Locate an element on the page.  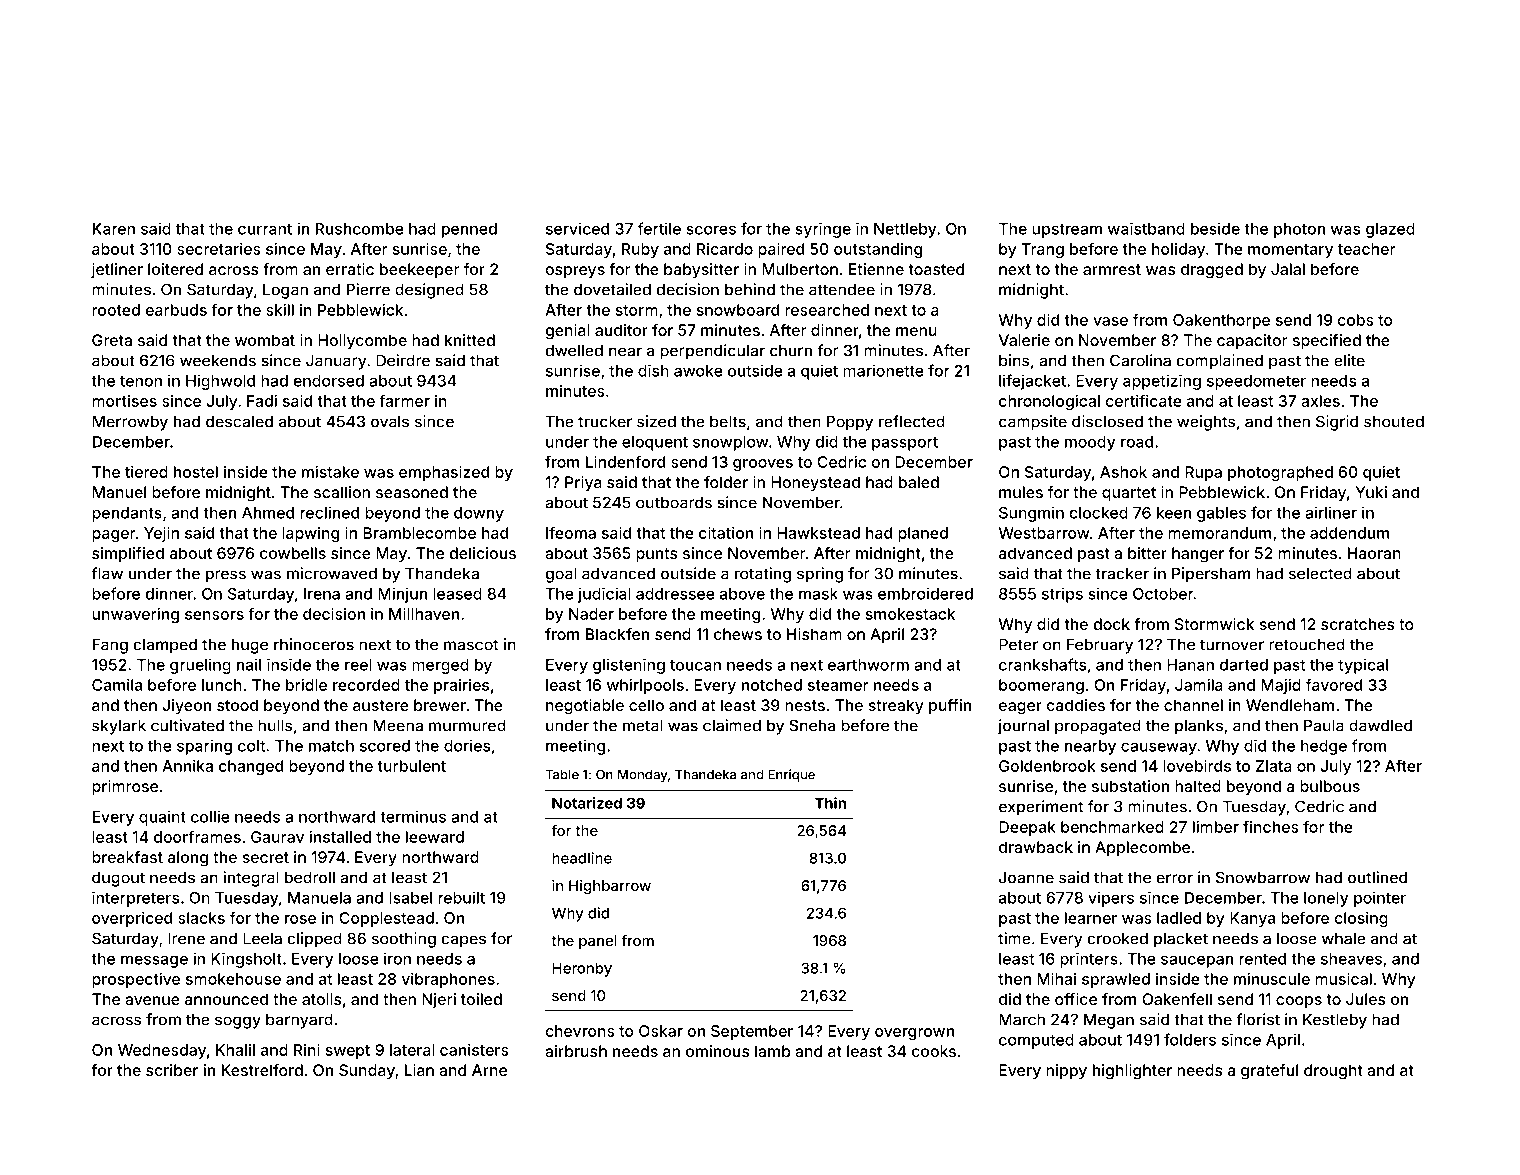
fertile is located at coordinates (659, 228).
